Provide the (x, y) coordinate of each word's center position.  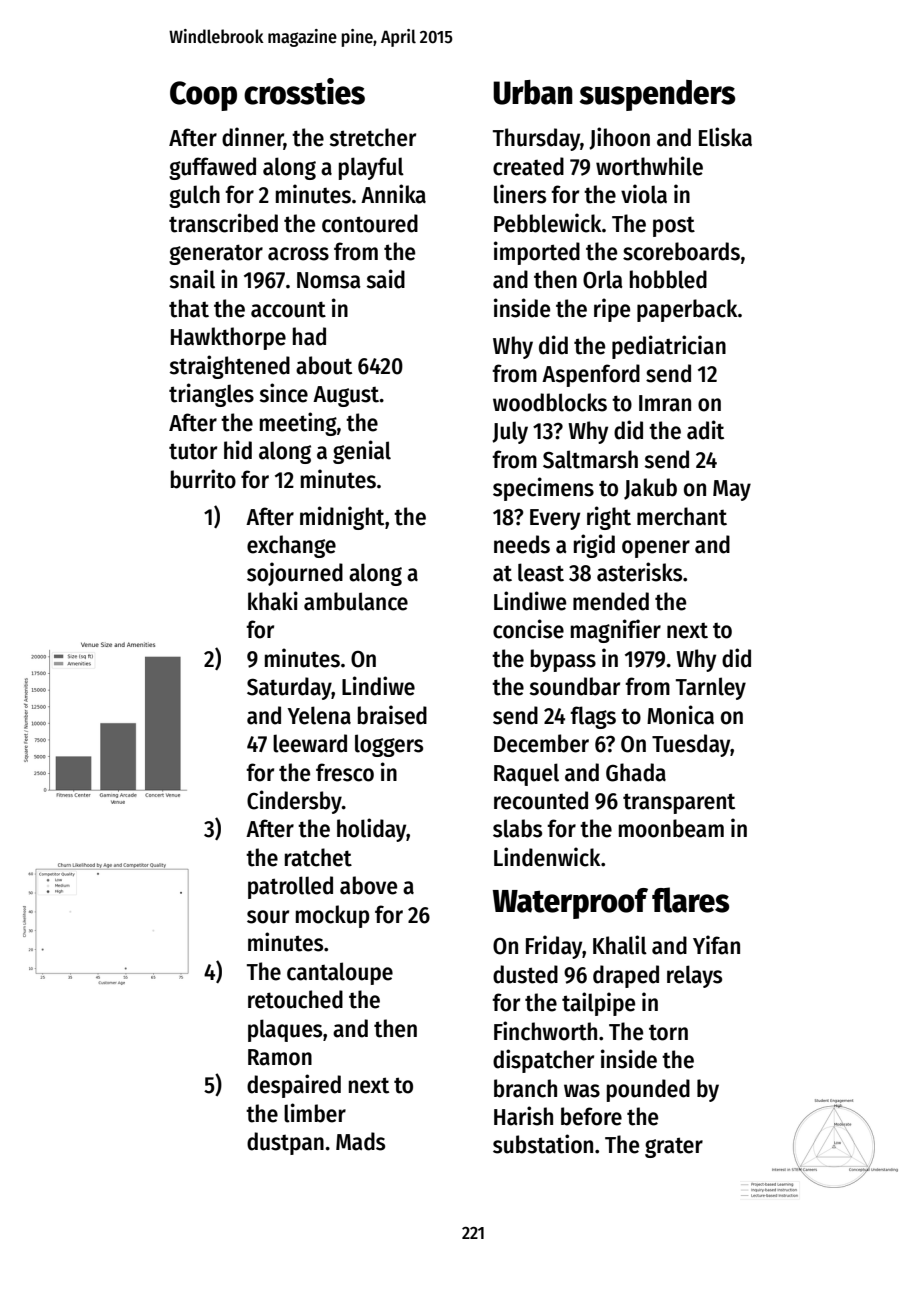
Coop (203, 96)
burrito (203, 479)
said (385, 279)
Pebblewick (548, 223)
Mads (360, 1141)
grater (674, 1147)
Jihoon (619, 138)
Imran (665, 403)
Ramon (280, 1057)
